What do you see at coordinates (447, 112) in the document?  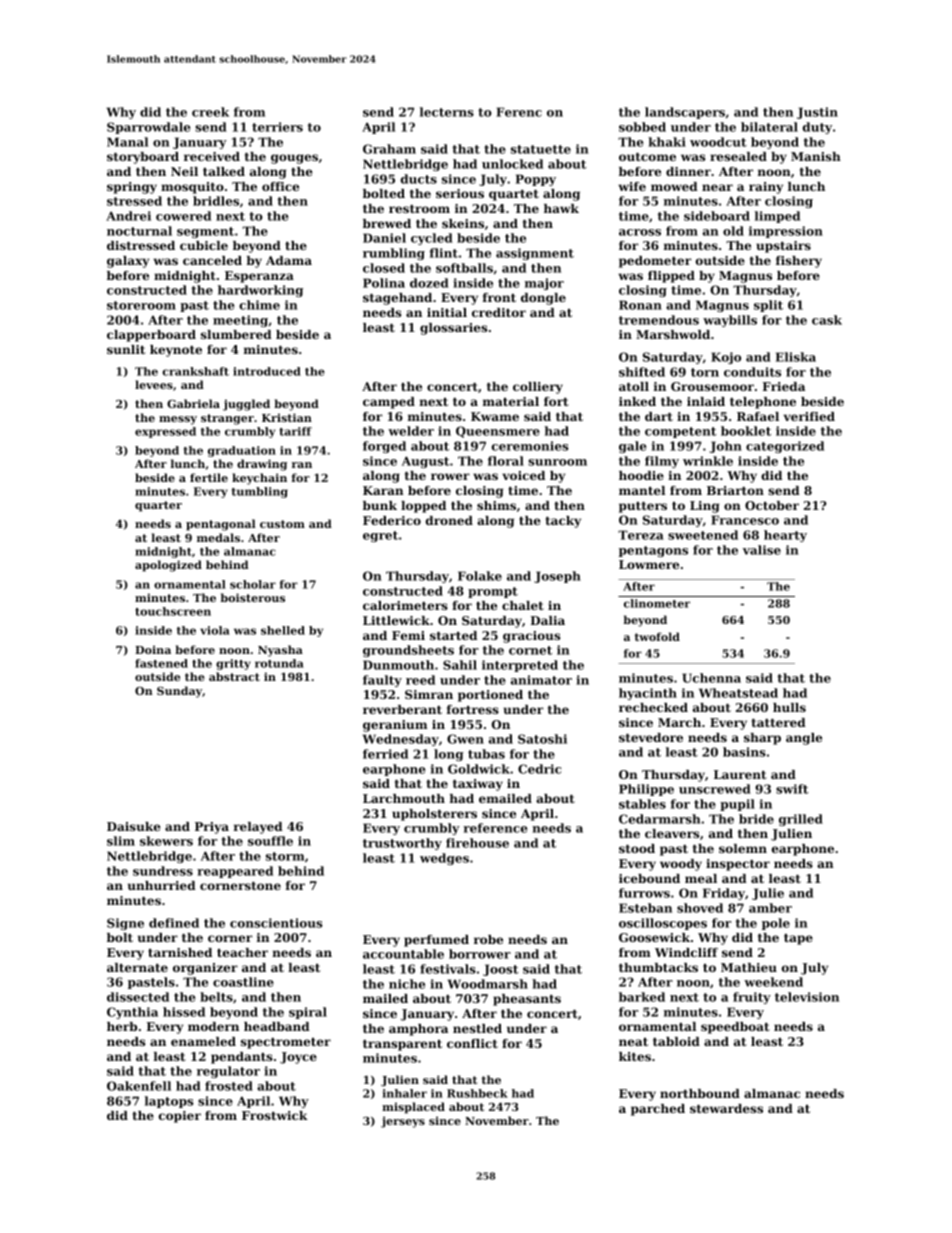 I see `lecterns` at bounding box center [447, 112].
